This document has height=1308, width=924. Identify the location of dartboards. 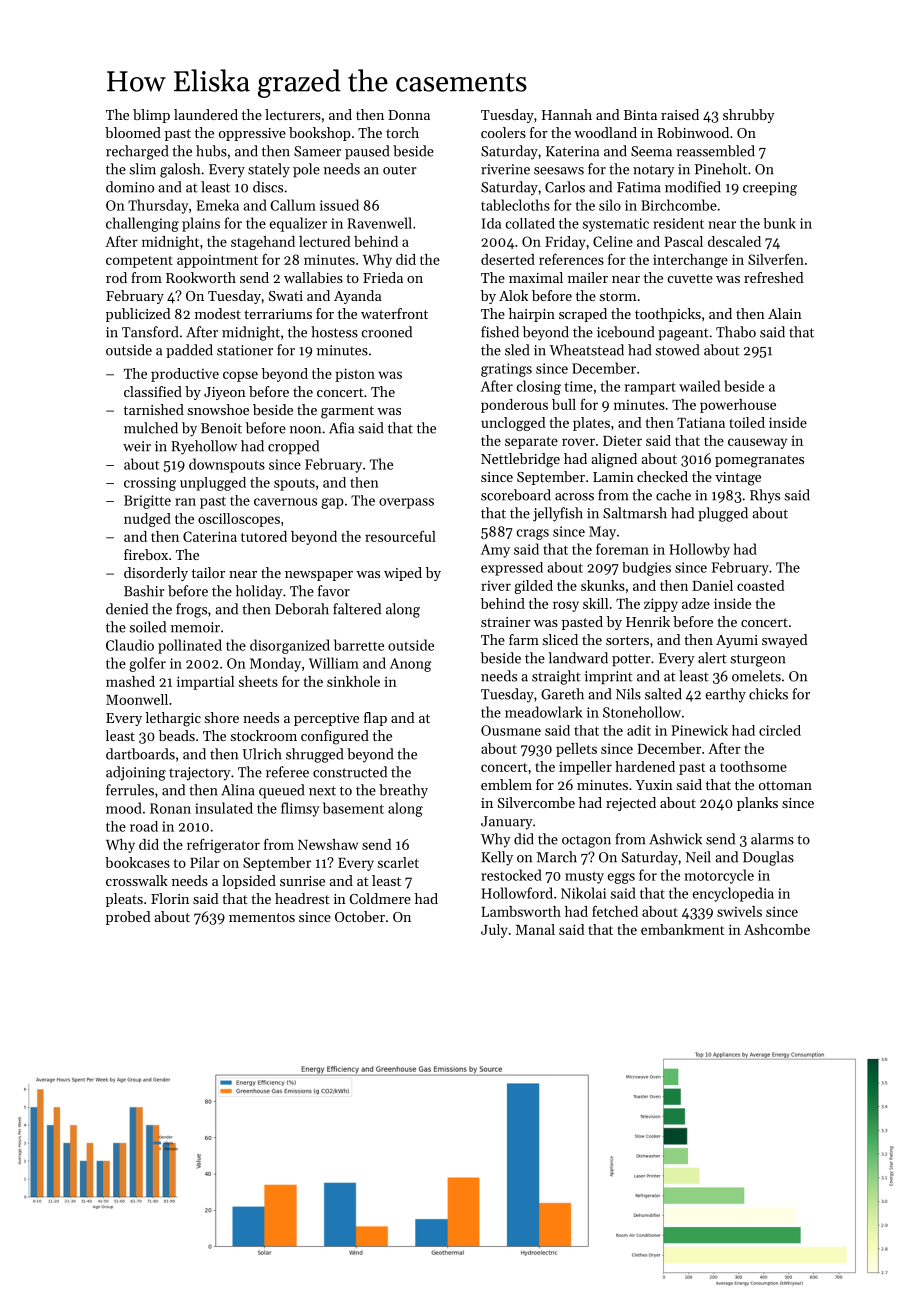
(140, 754).
